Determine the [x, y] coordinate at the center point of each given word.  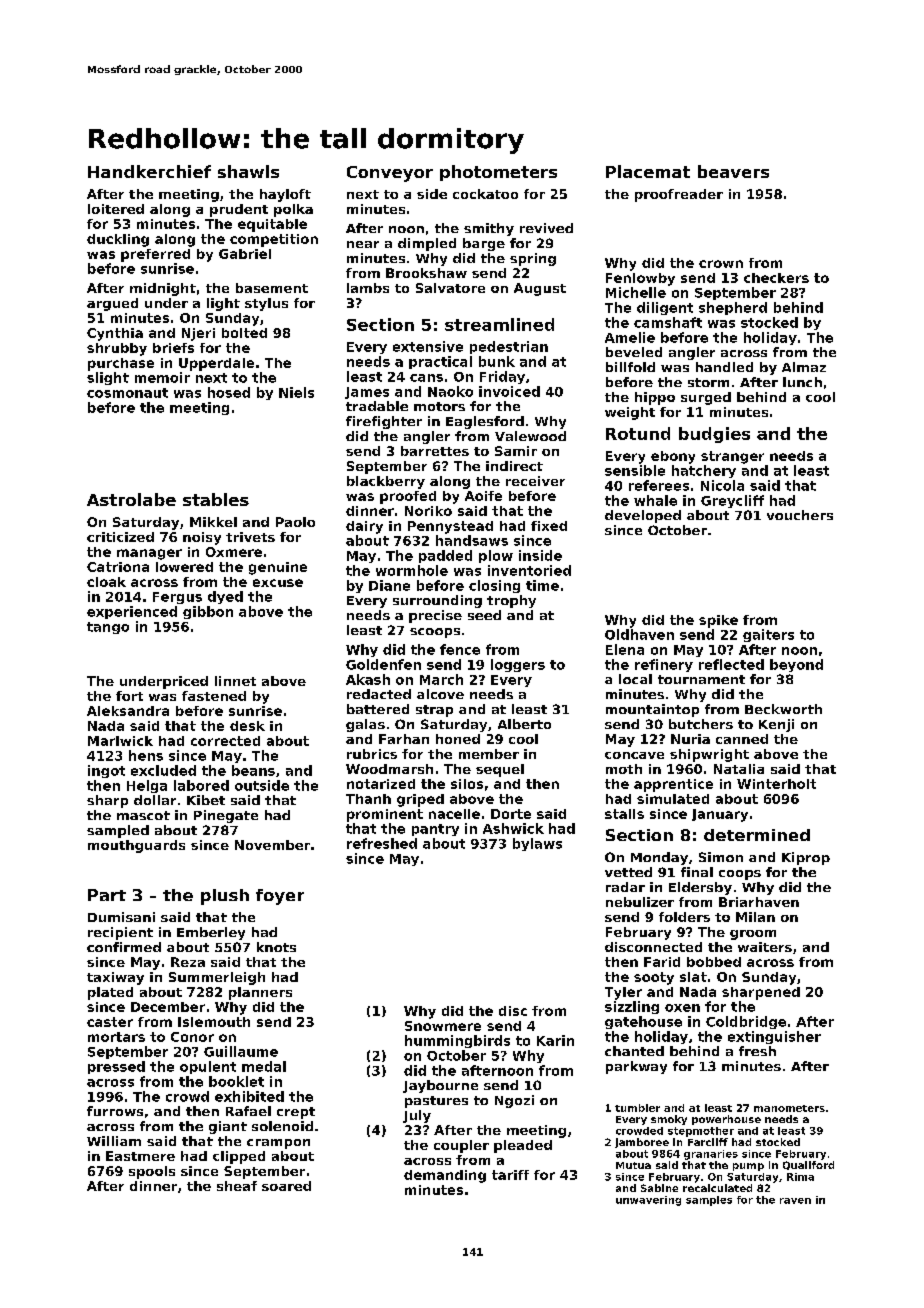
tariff [510, 1175]
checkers [776, 278]
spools [152, 1172]
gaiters [768, 635]
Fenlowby [640, 279]
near [363, 244]
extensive [428, 346]
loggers [518, 665]
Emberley [211, 933]
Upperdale [216, 364]
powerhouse [726, 1120]
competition [274, 240]
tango [108, 628]
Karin [555, 1040]
